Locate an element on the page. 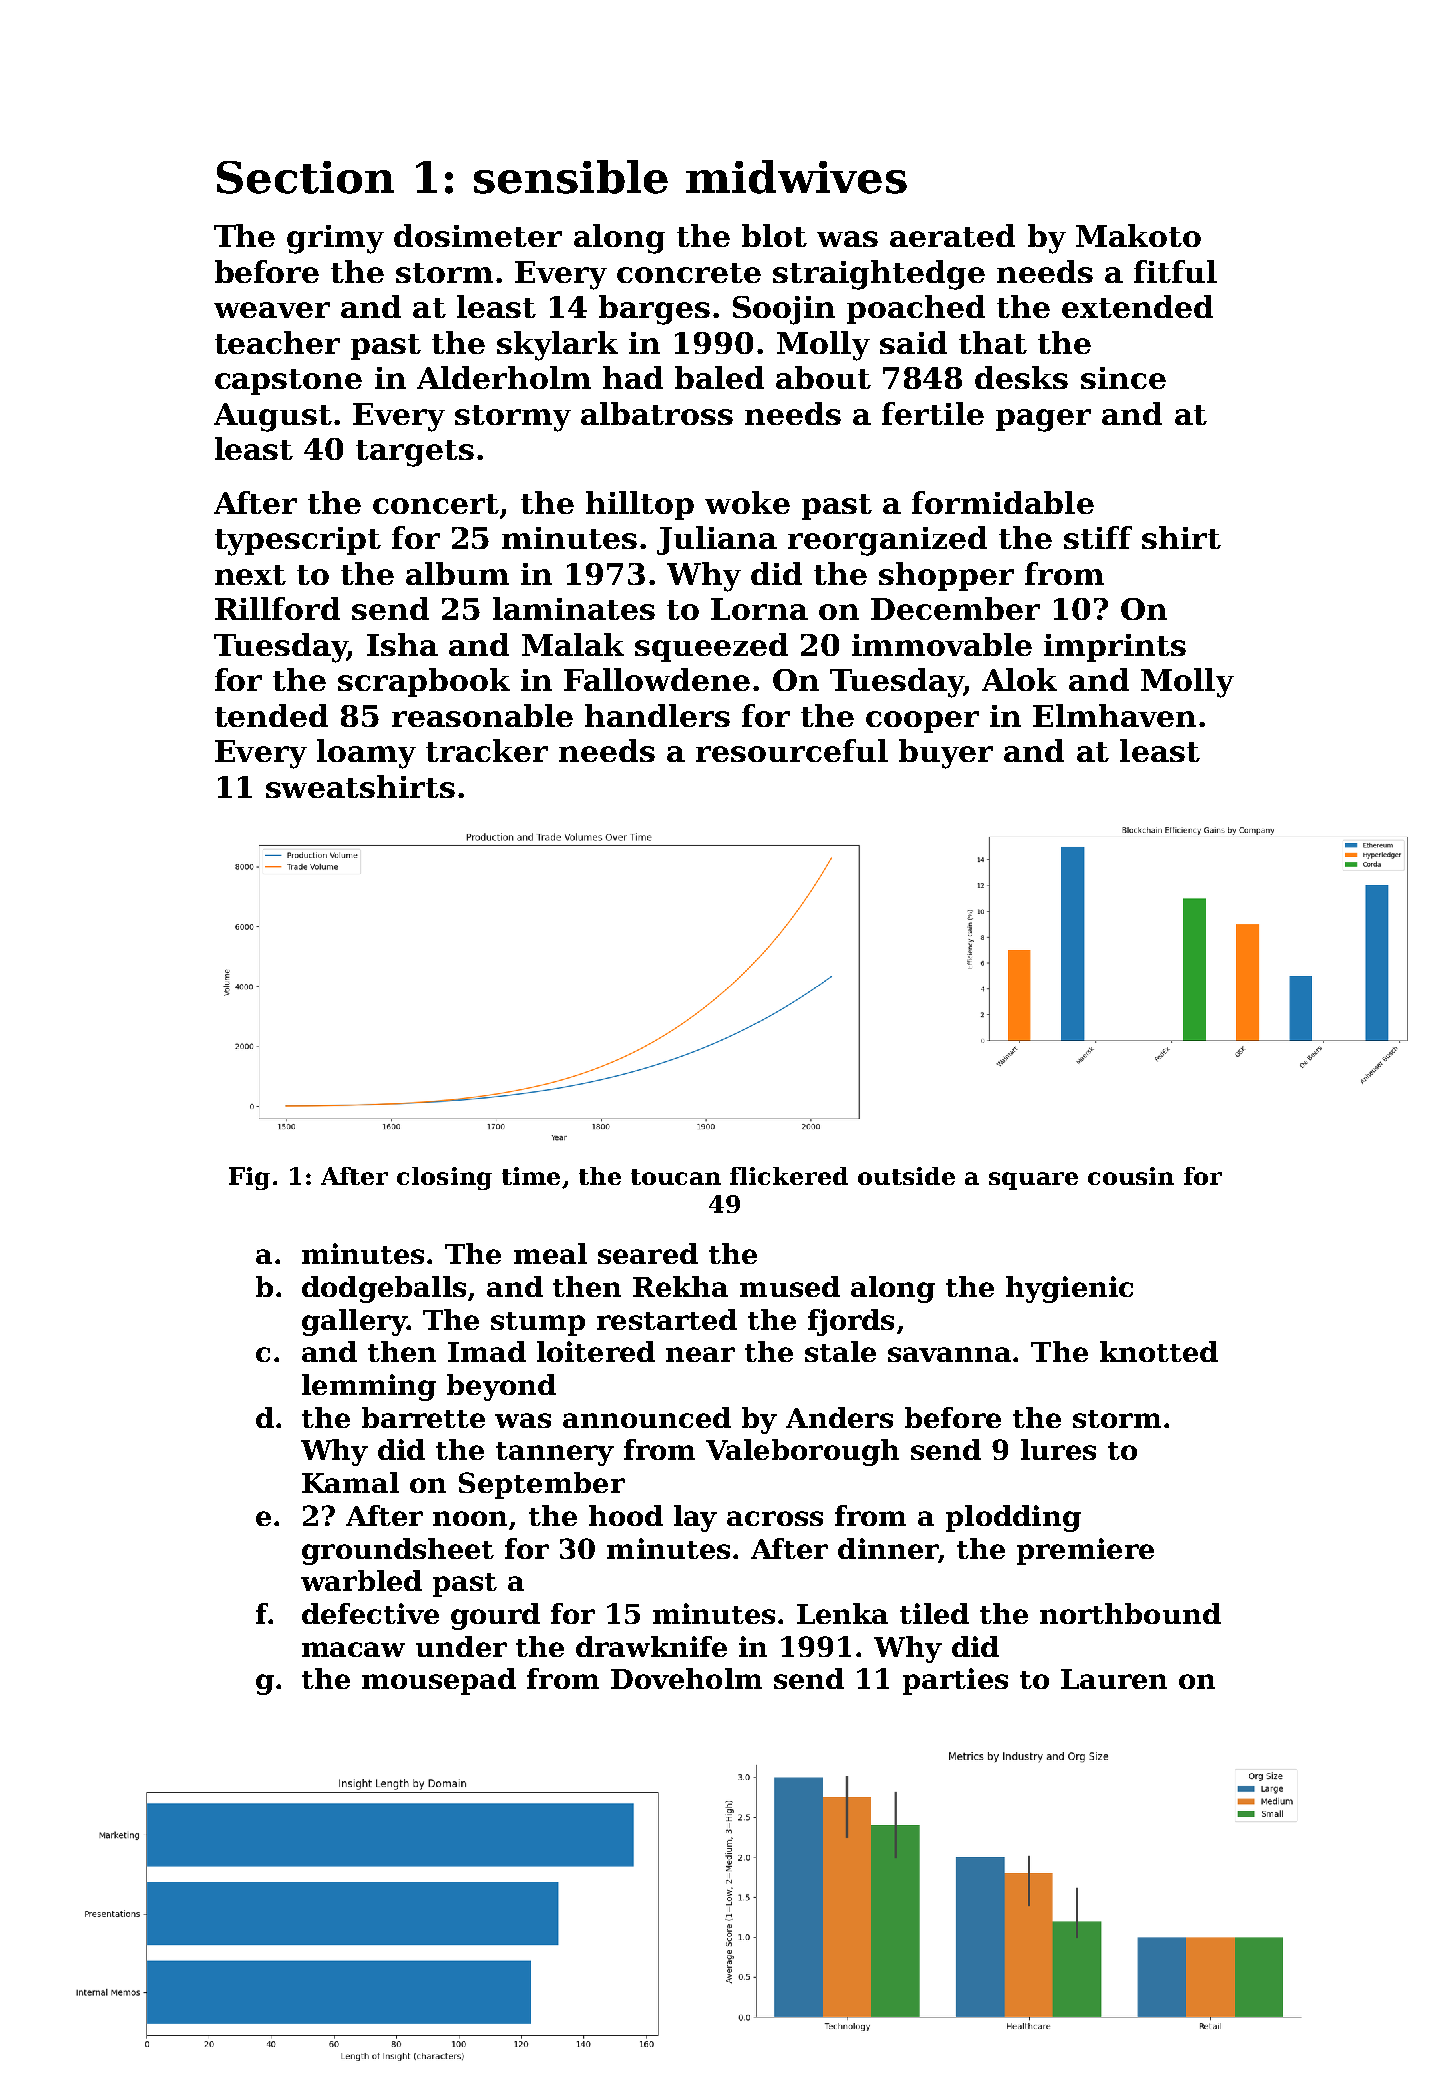 This page has width=1450, height=2100. hilltop is located at coordinates (640, 505).
